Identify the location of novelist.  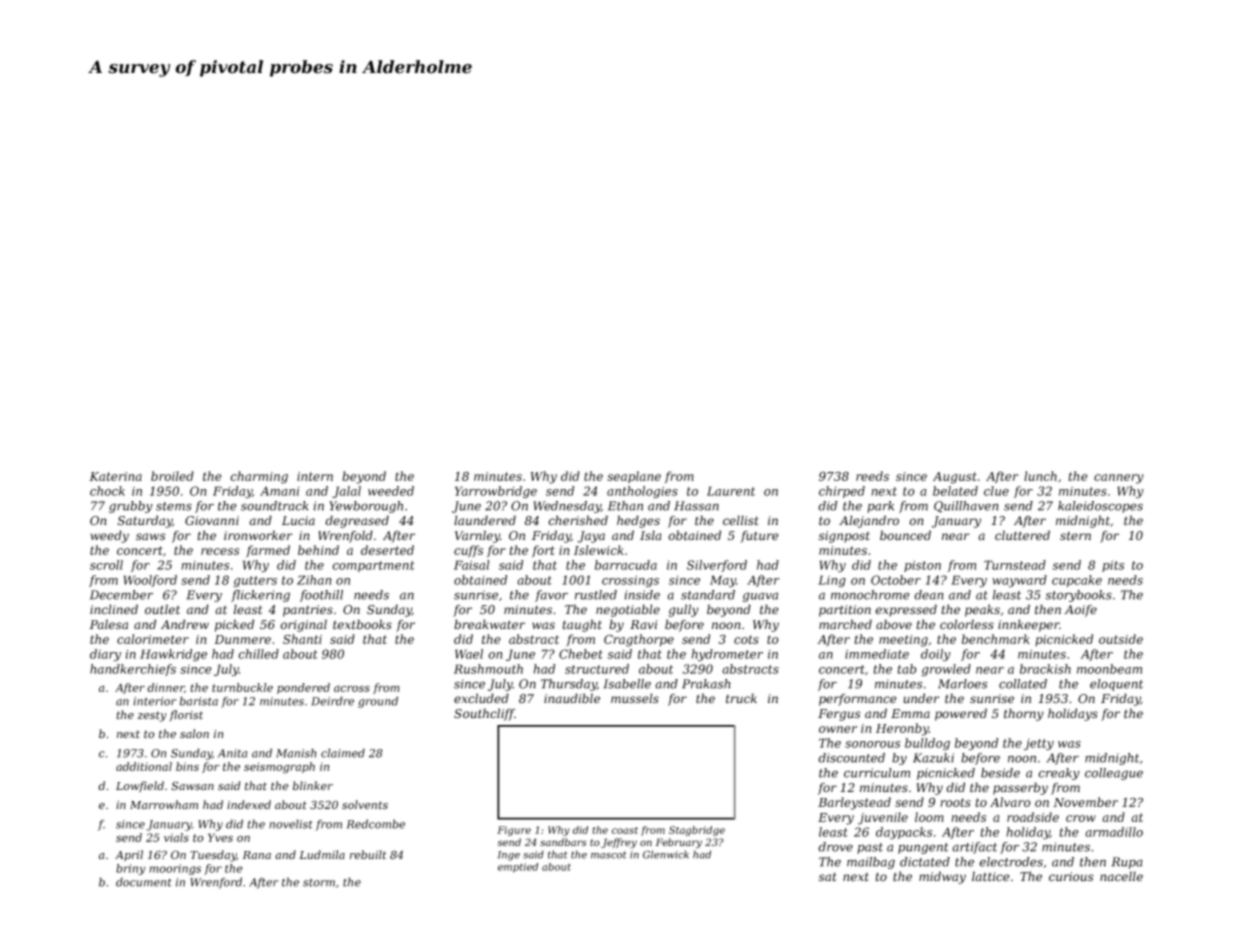
(291, 824).
